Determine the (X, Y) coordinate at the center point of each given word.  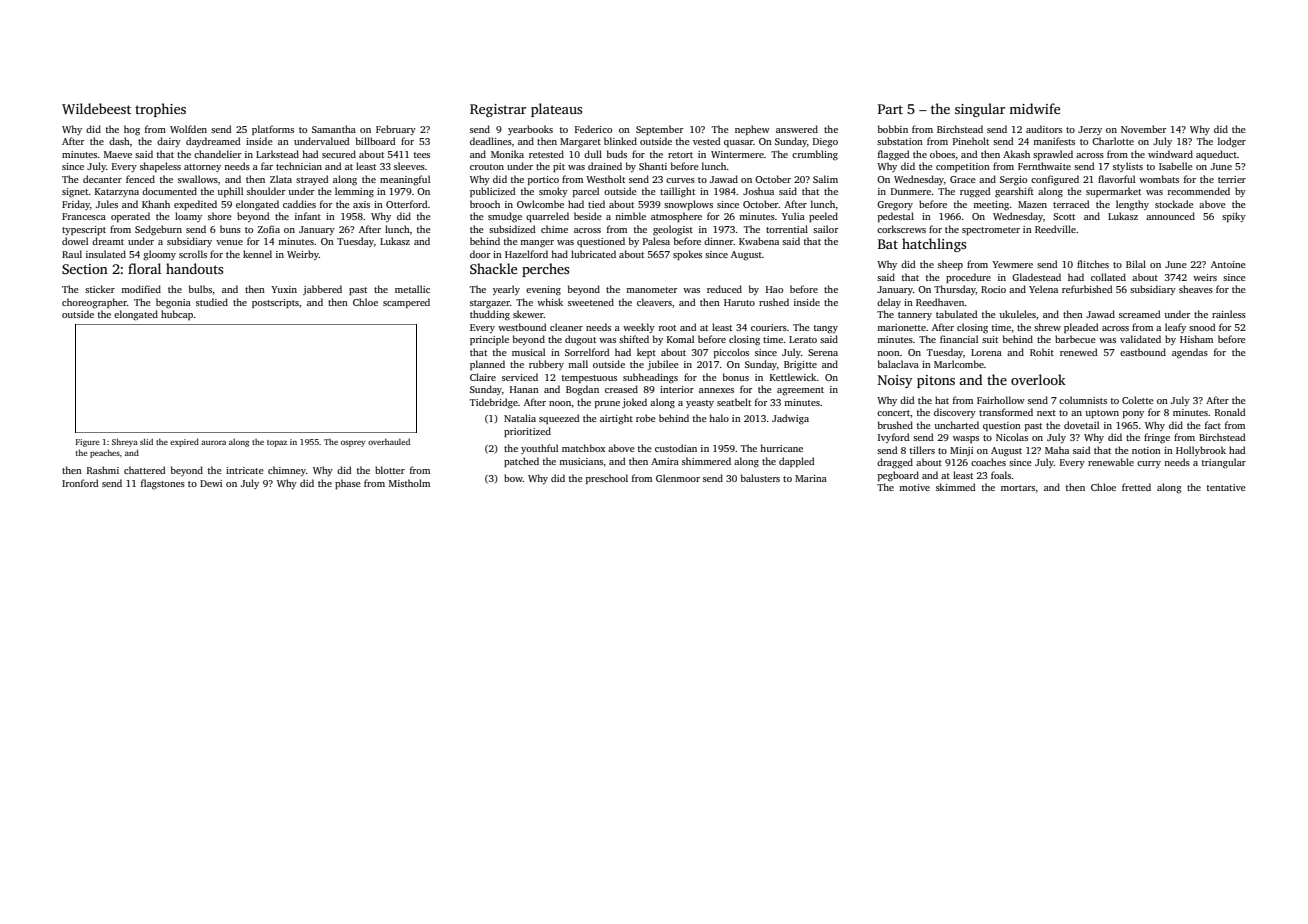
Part (890, 109)
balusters (760, 478)
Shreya (125, 442)
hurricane (781, 448)
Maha (1057, 450)
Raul (72, 254)
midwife (1034, 108)
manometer (652, 290)
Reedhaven (940, 302)
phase (348, 484)
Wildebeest (96, 108)
